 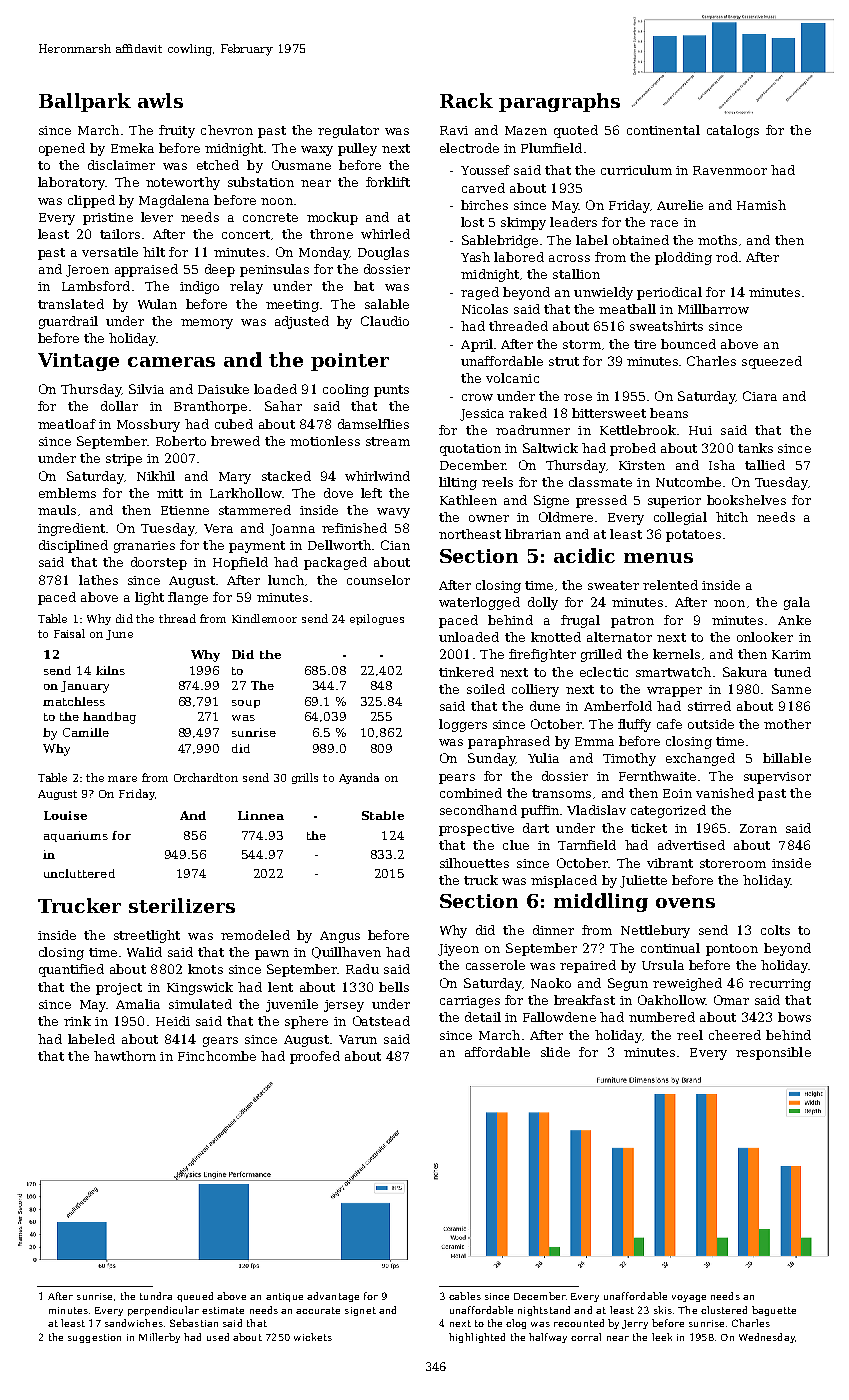 What do you see at coordinates (663, 130) in the screenshot?
I see `continental` at bounding box center [663, 130].
